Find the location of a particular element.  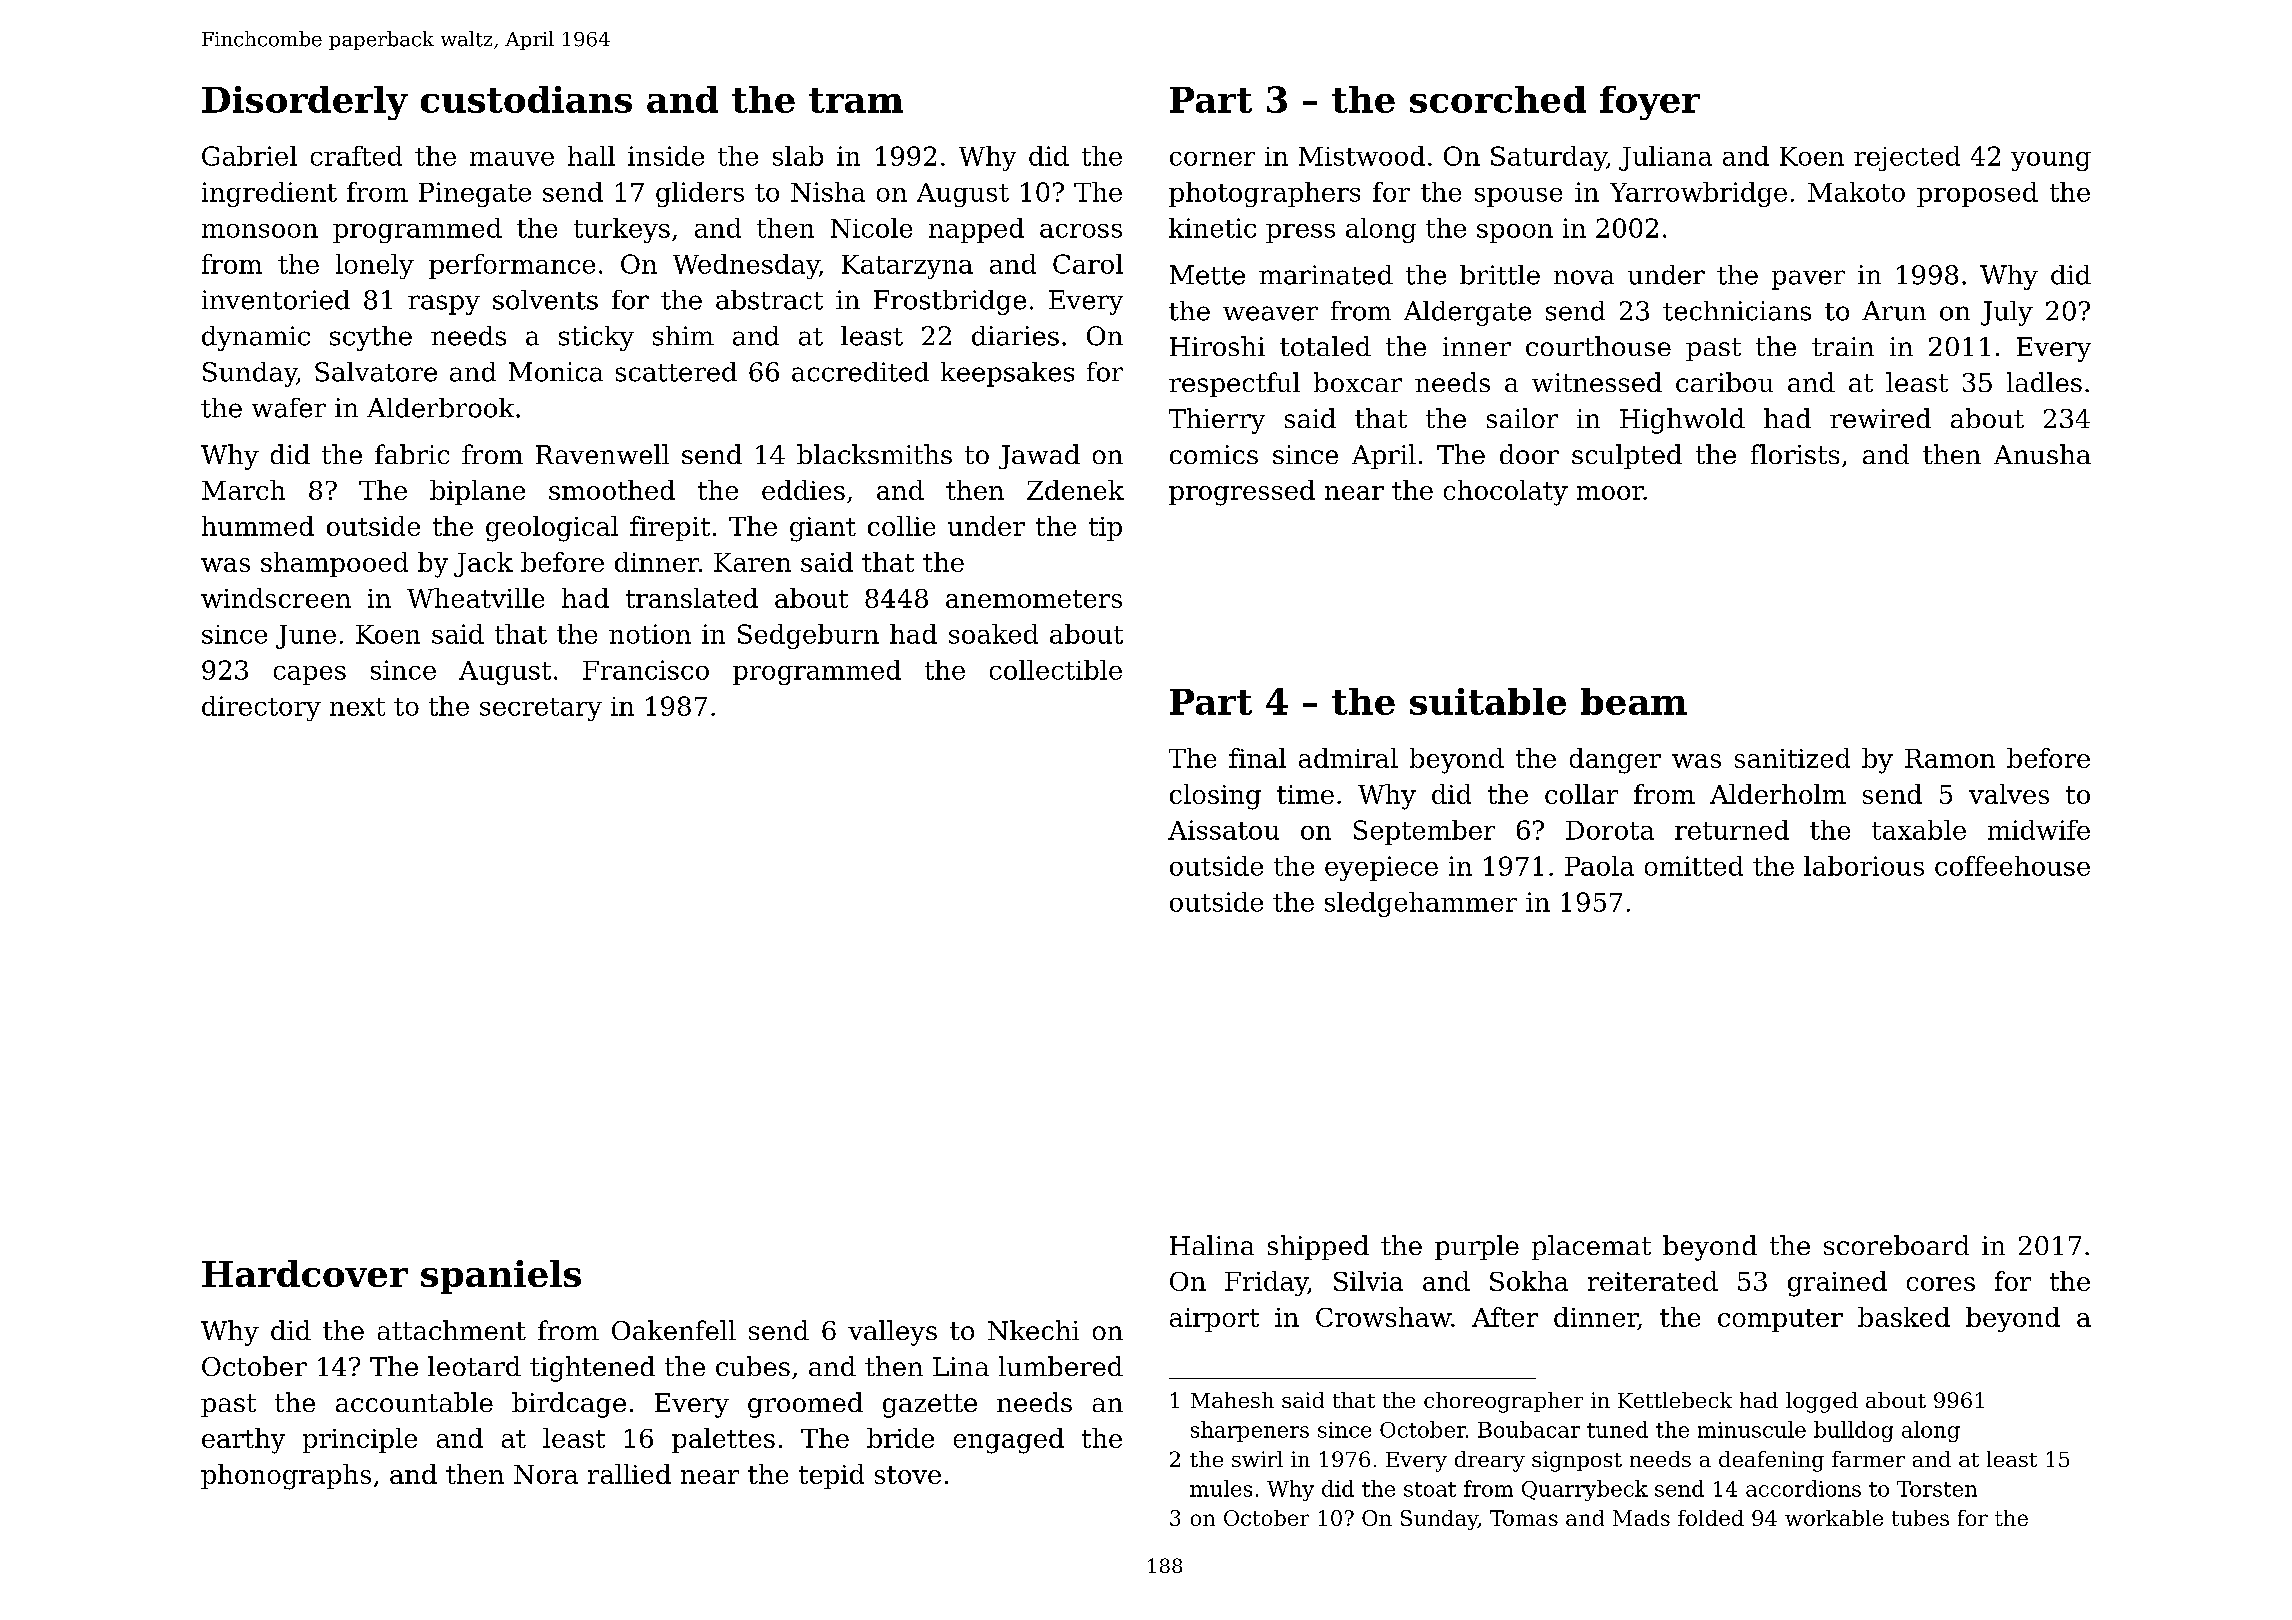

directory is located at coordinates (261, 708).
